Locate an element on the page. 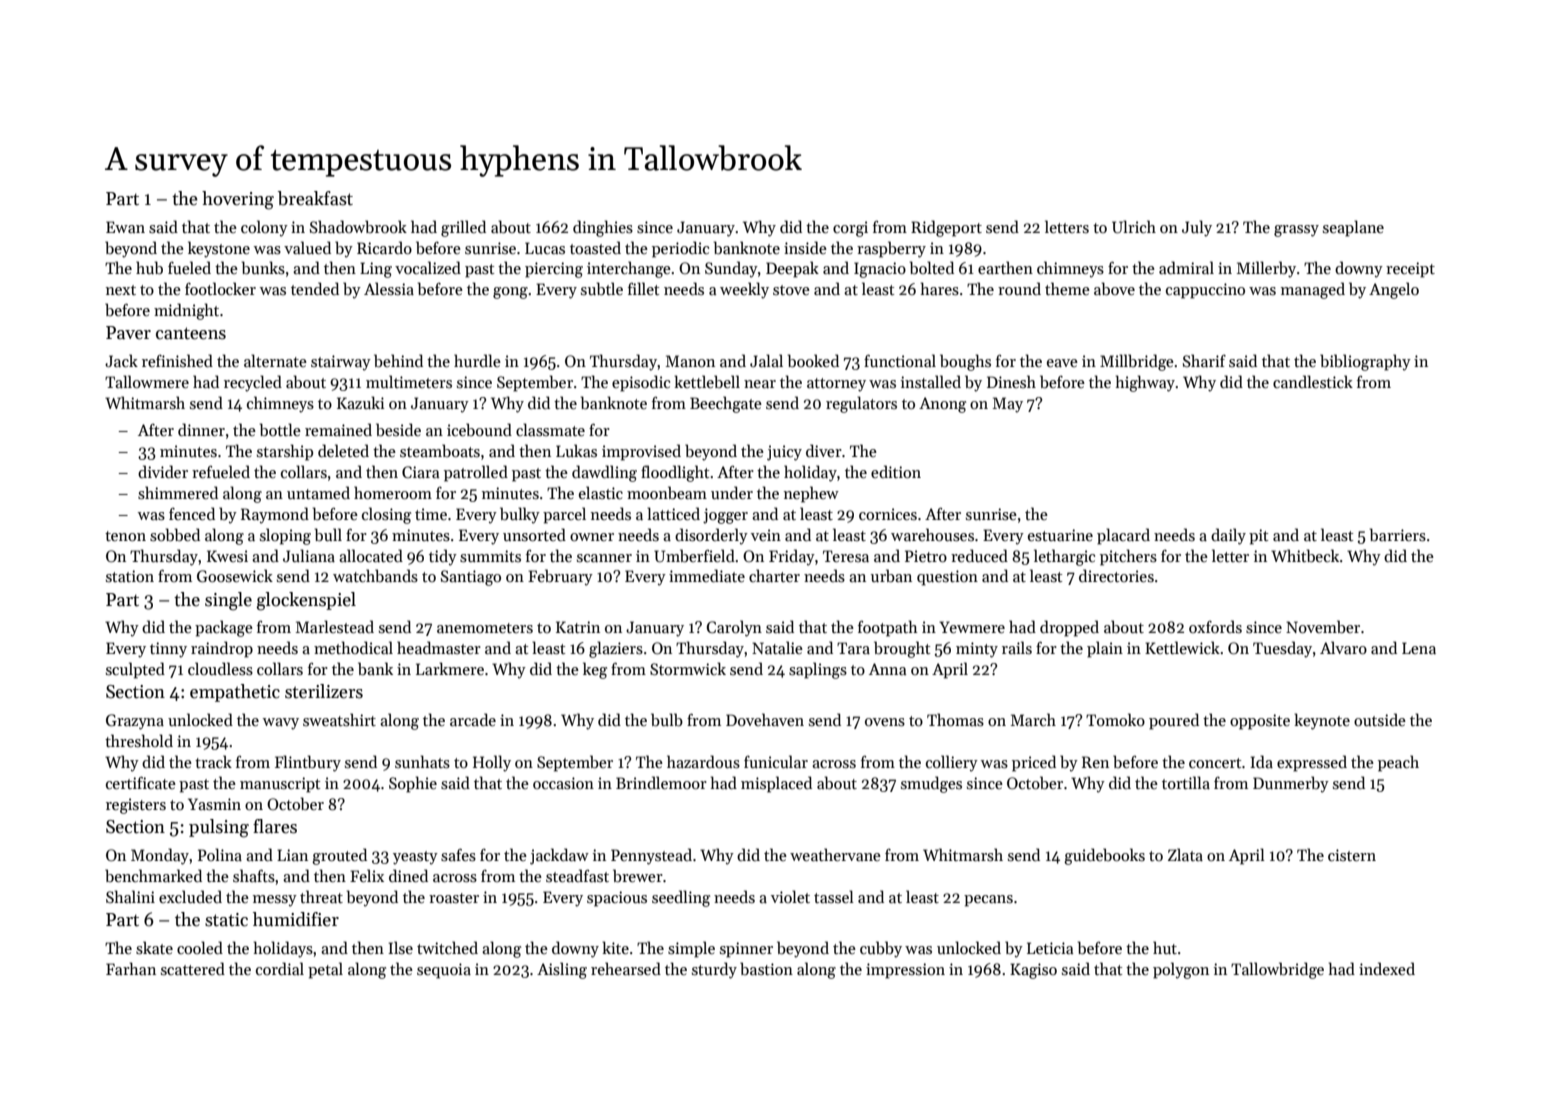 The height and width of the page is (1093, 1545). fillet is located at coordinates (643, 288).
